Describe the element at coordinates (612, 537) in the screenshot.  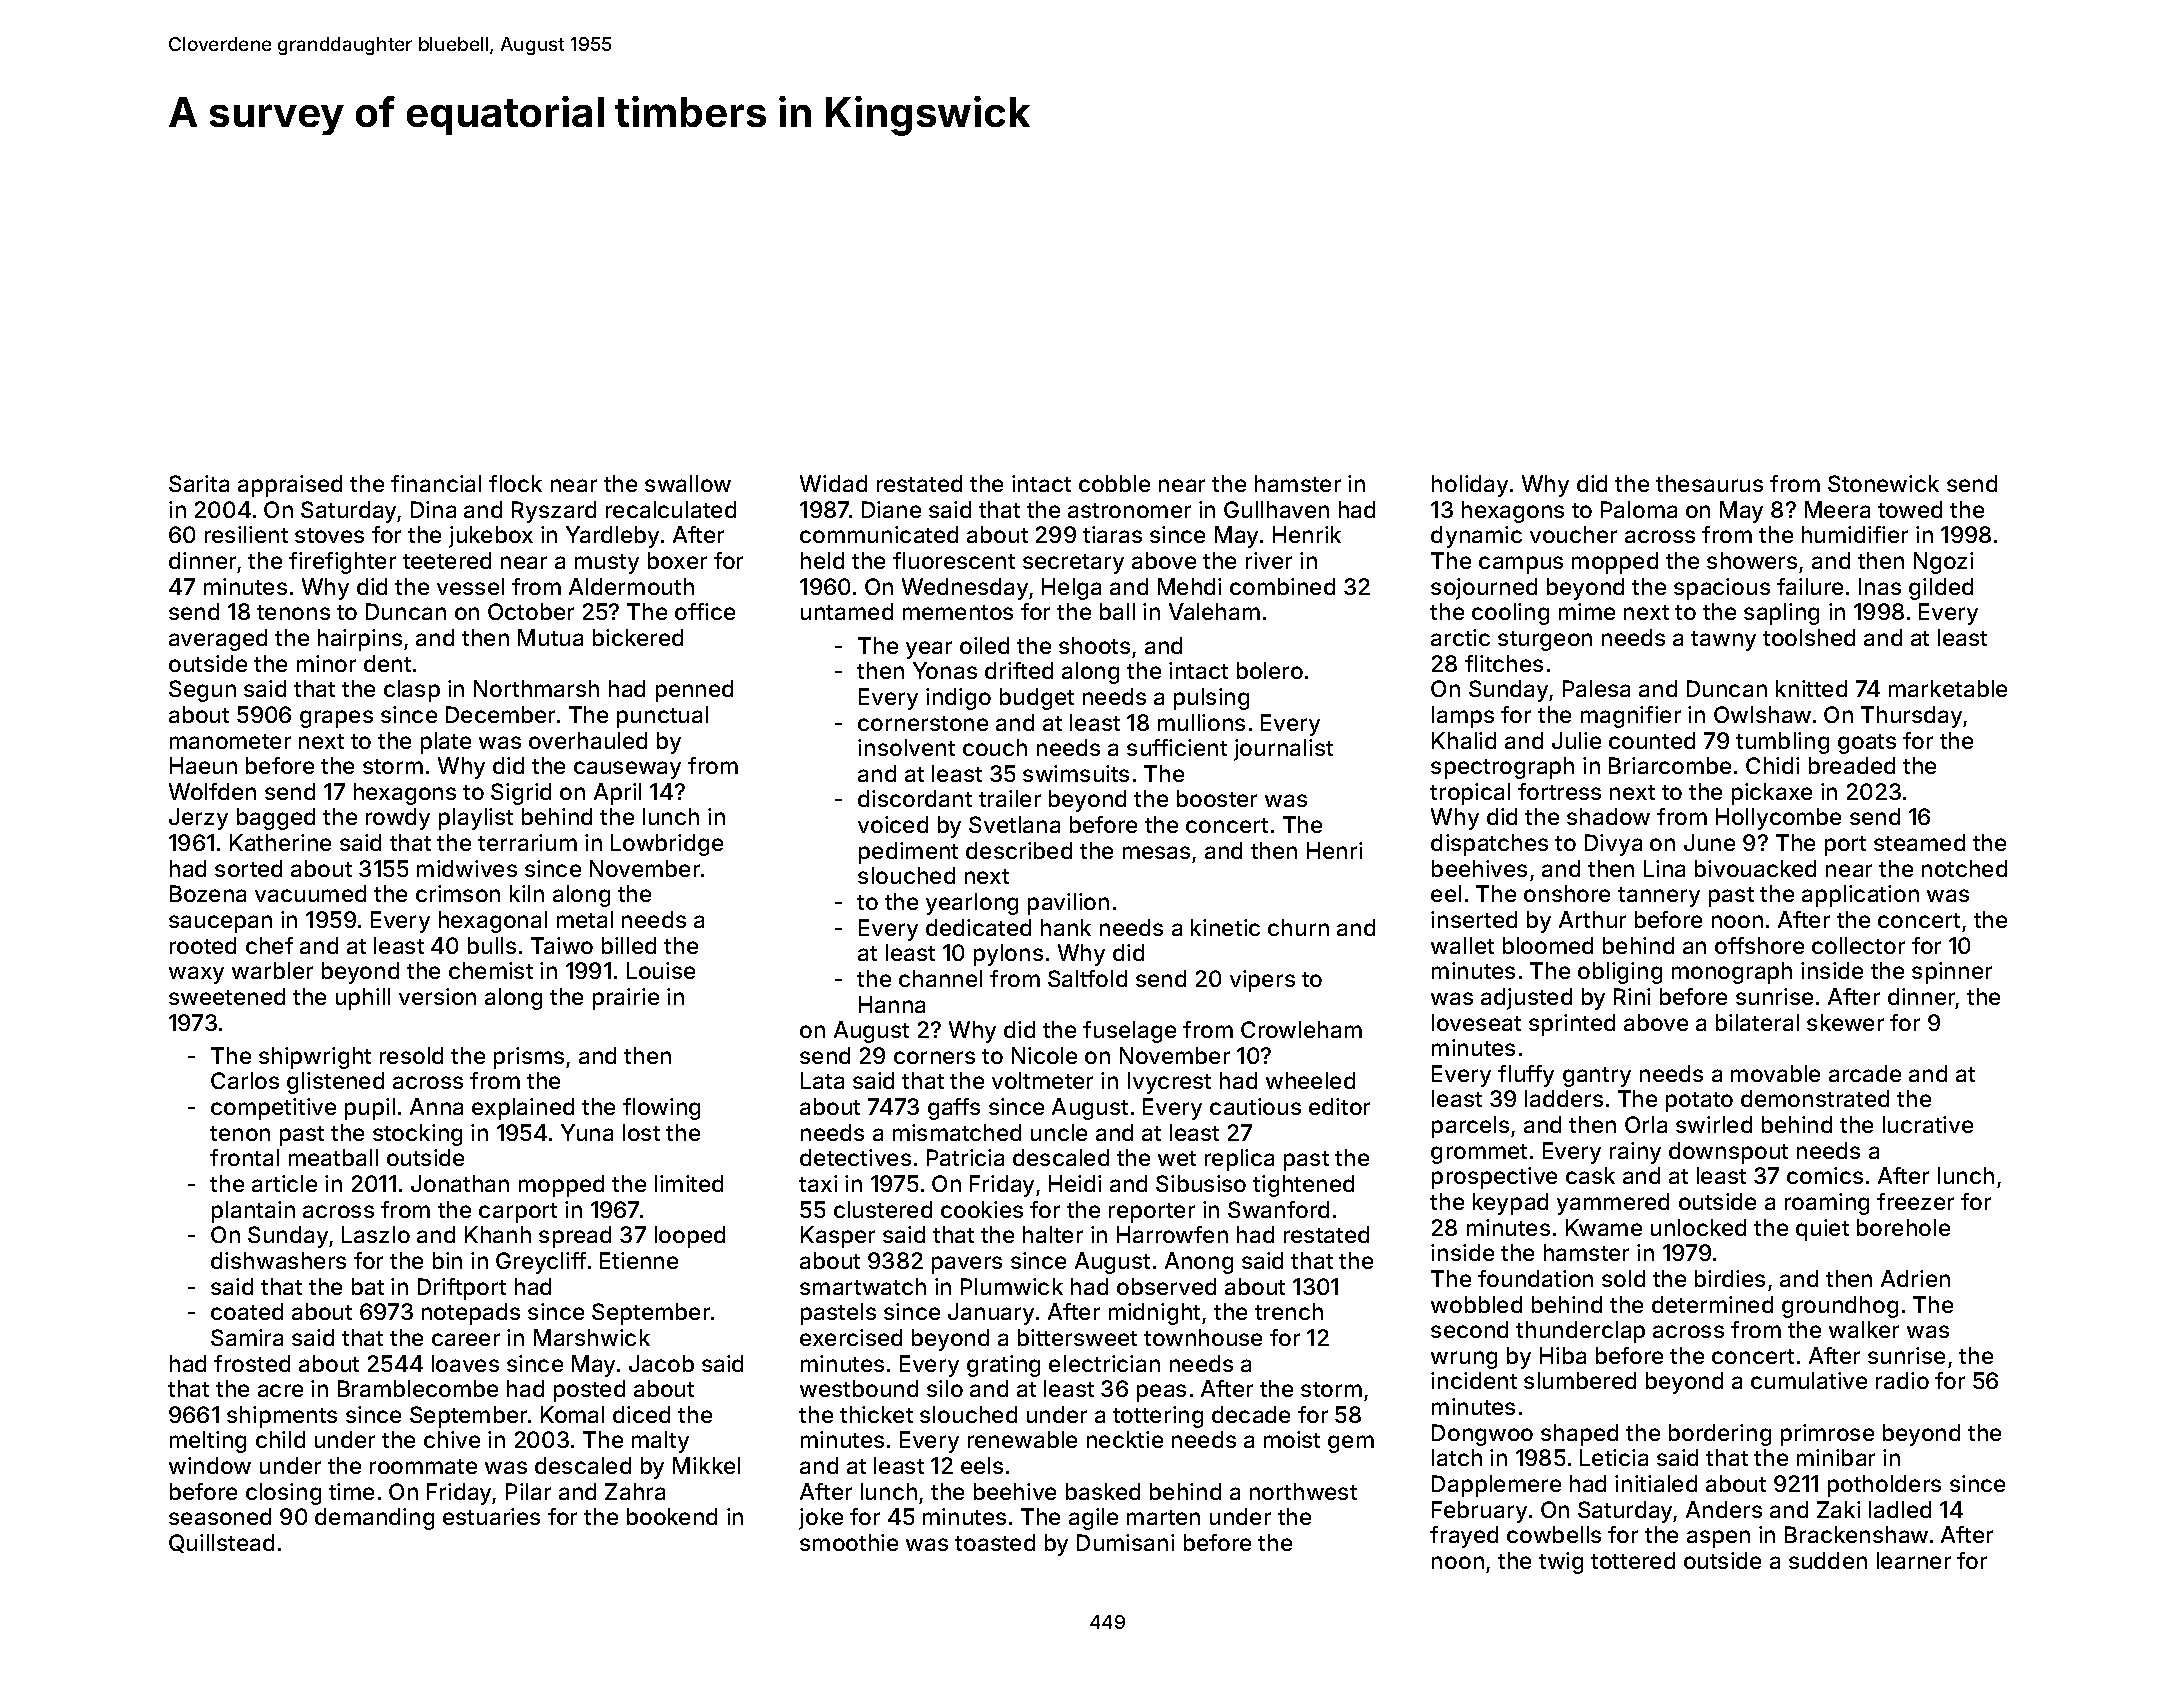
I see `Yardleby` at that location.
